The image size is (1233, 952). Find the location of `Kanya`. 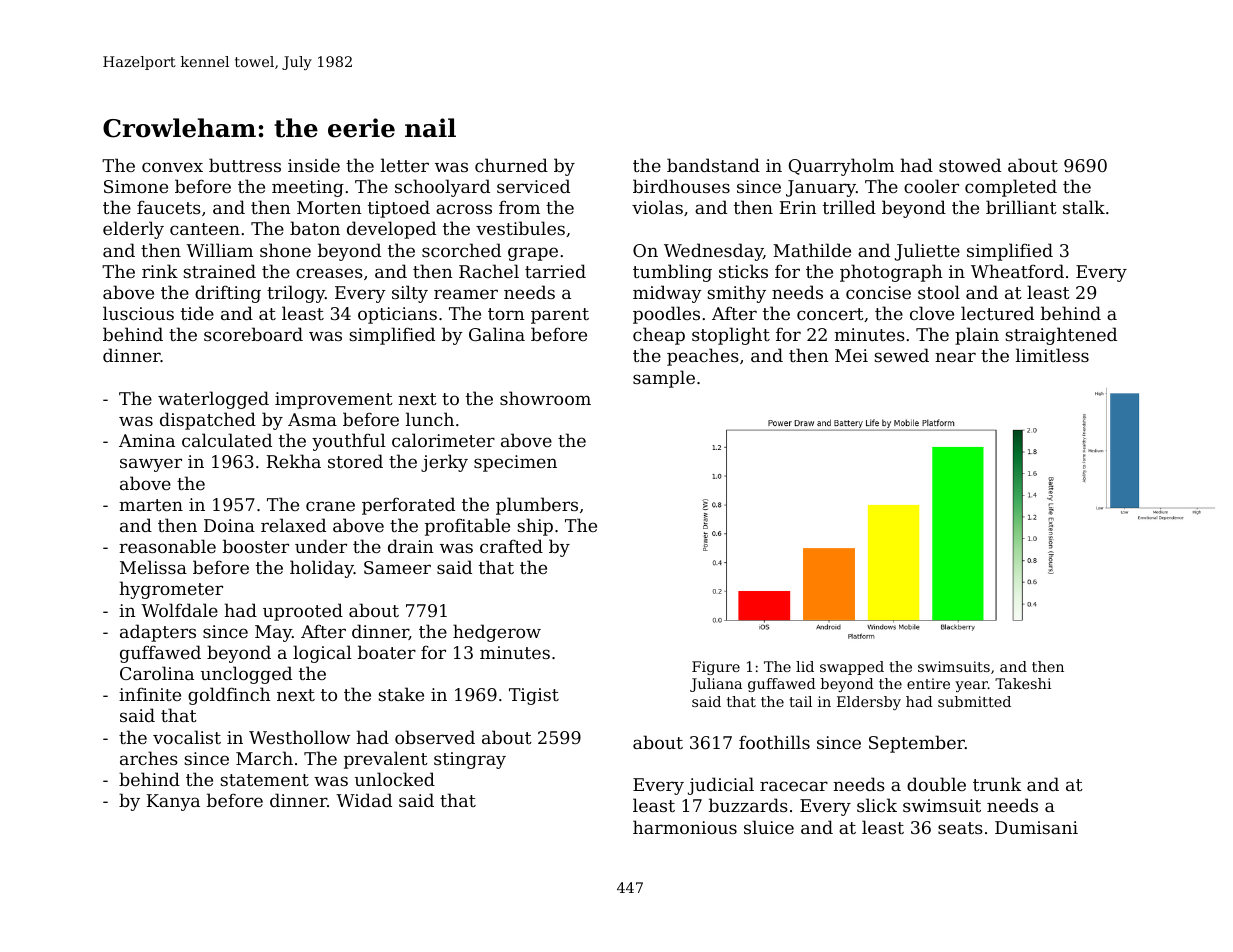

Kanya is located at coordinates (173, 802).
